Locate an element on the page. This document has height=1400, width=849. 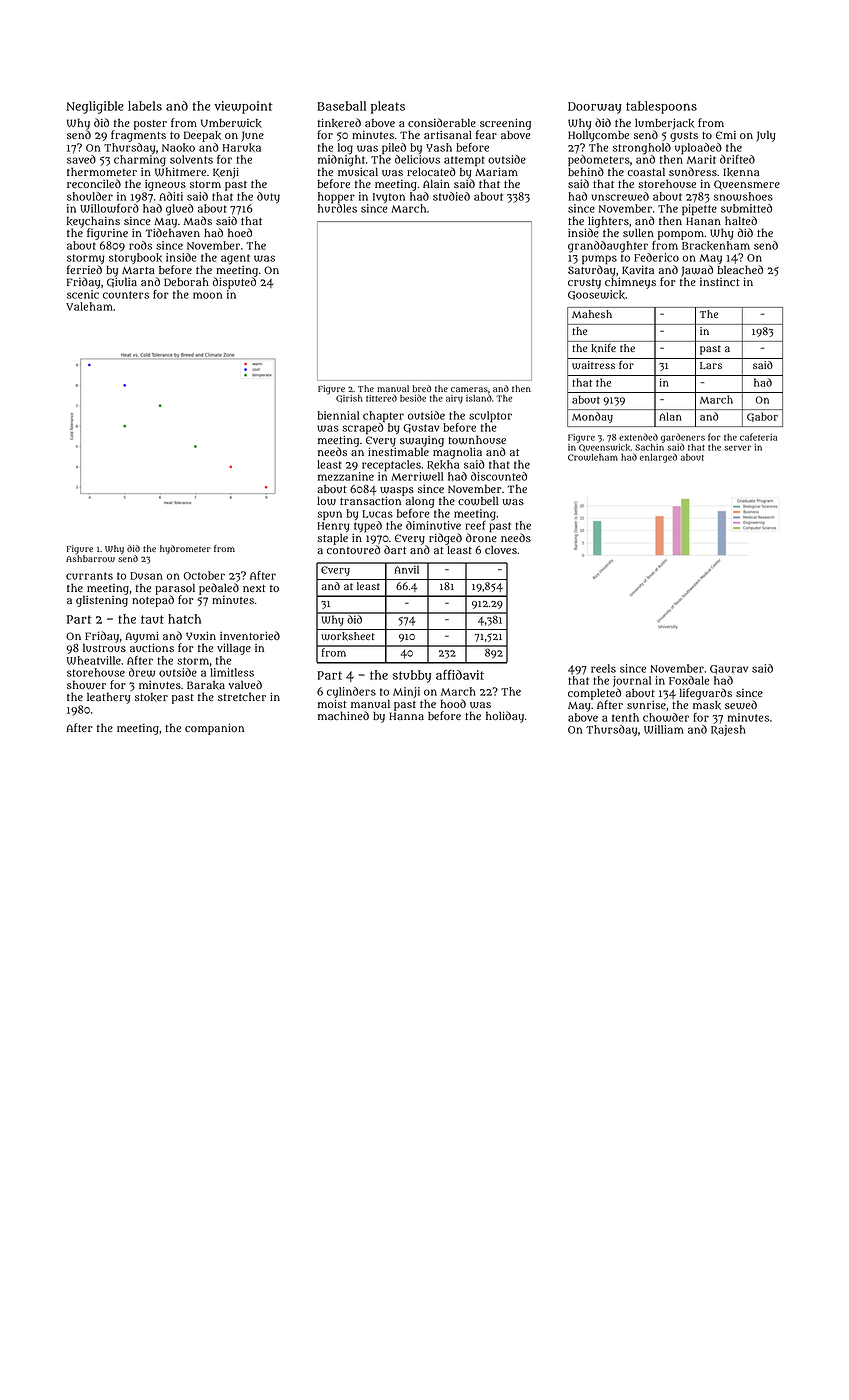
pipette is located at coordinates (699, 210).
